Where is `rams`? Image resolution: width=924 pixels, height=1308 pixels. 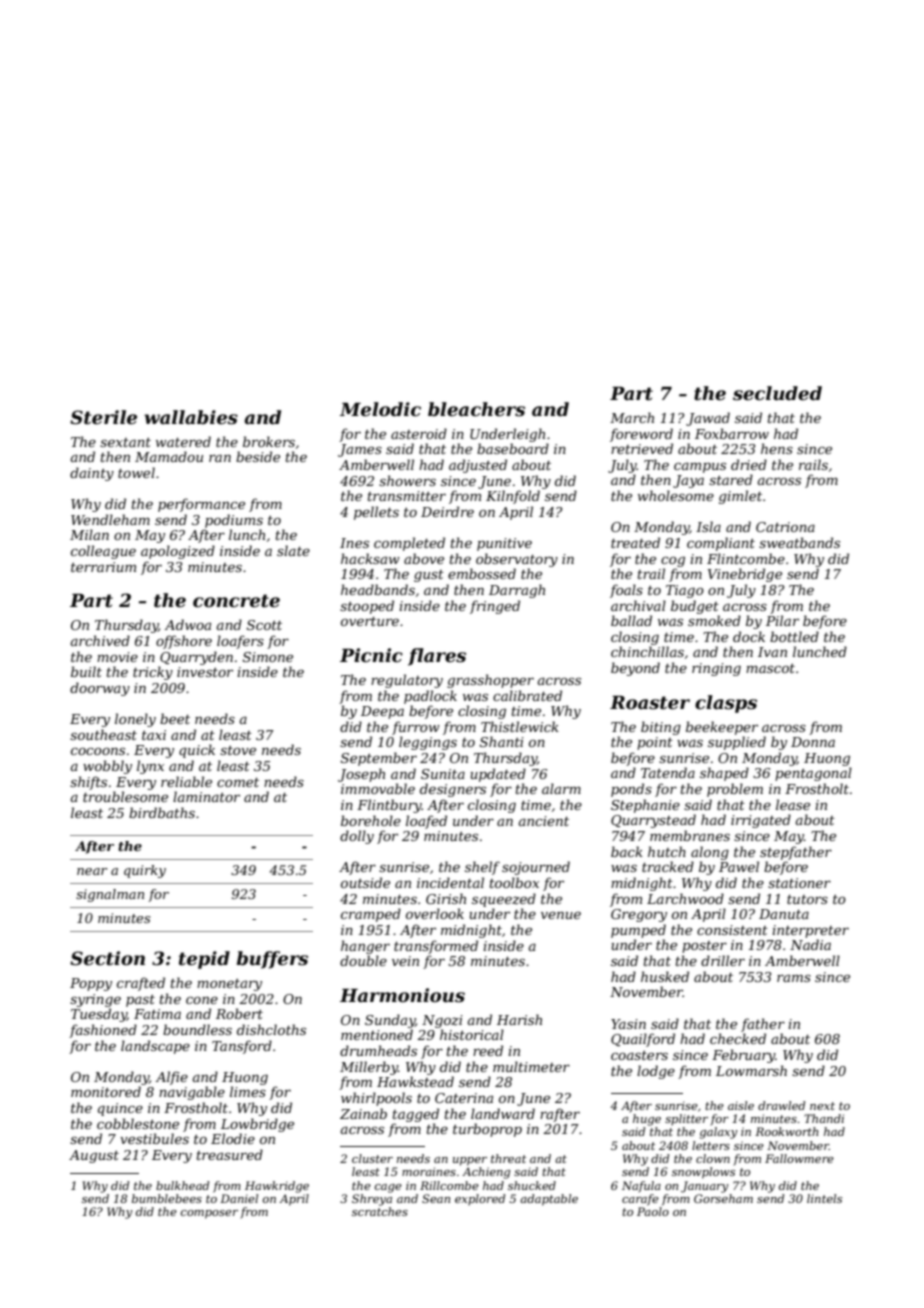 rams is located at coordinates (794, 978).
